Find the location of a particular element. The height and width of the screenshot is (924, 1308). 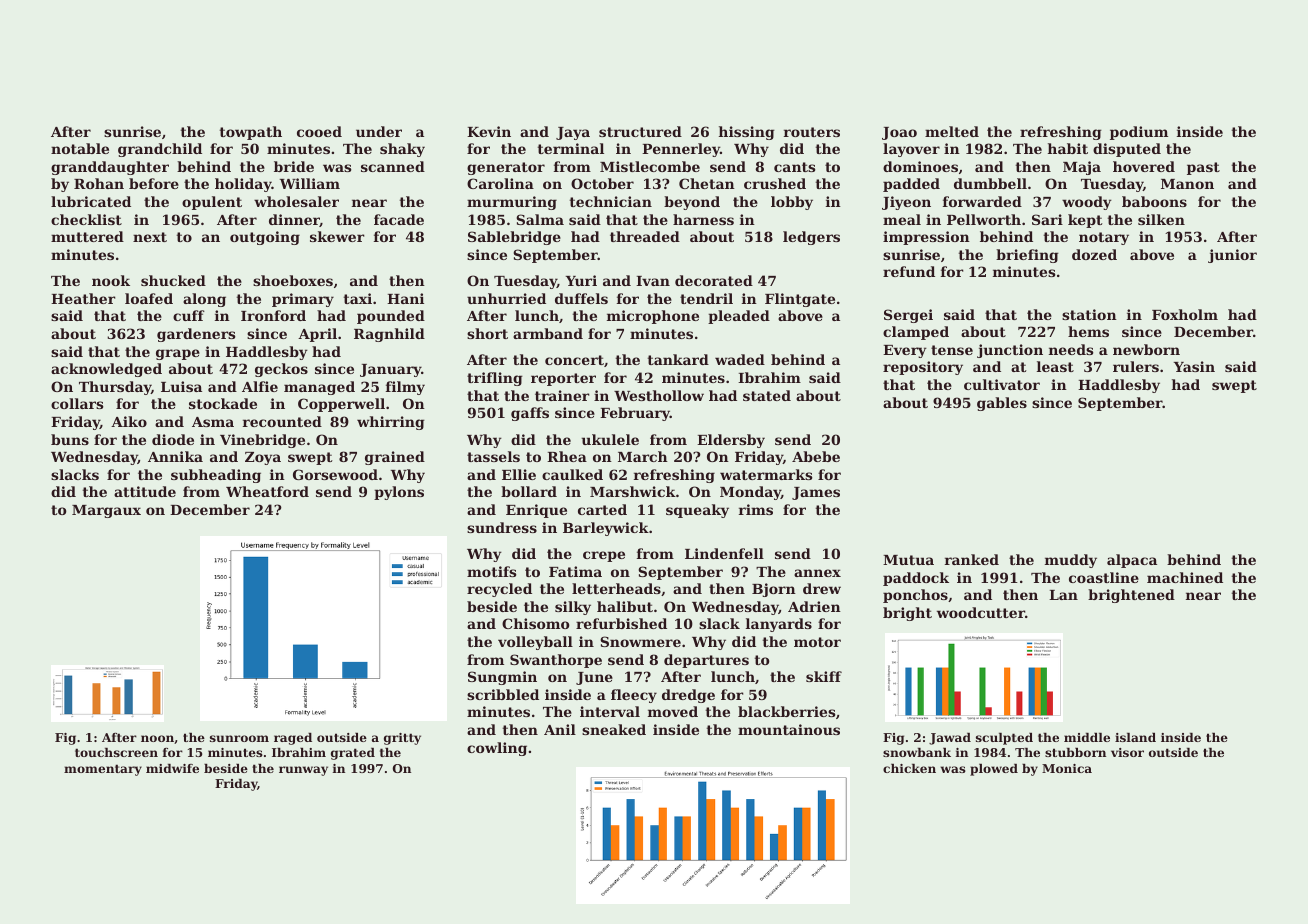

threaded is located at coordinates (645, 236).
